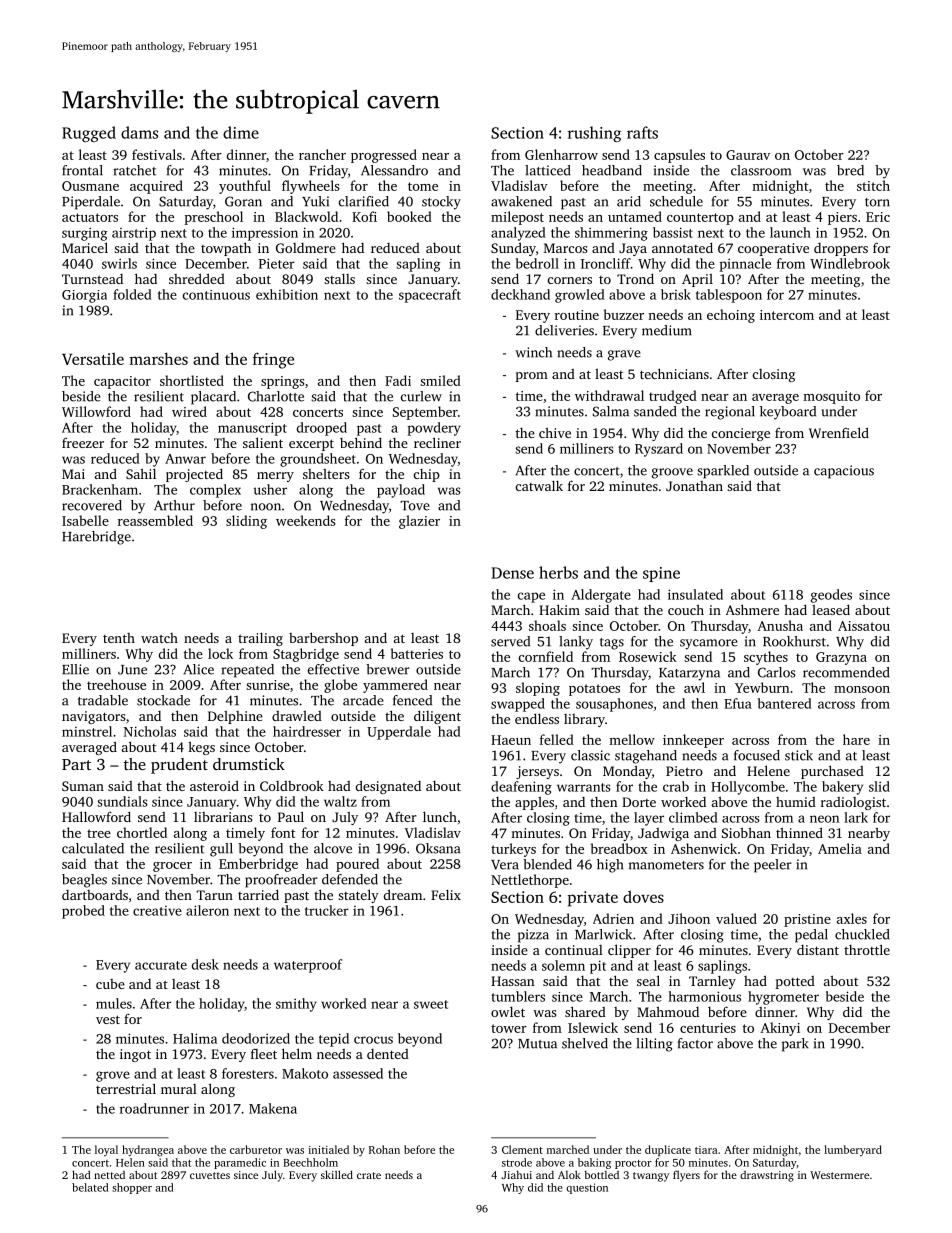 The height and width of the image is (1233, 952). What do you see at coordinates (333, 848) in the image?
I see `alcove` at bounding box center [333, 848].
